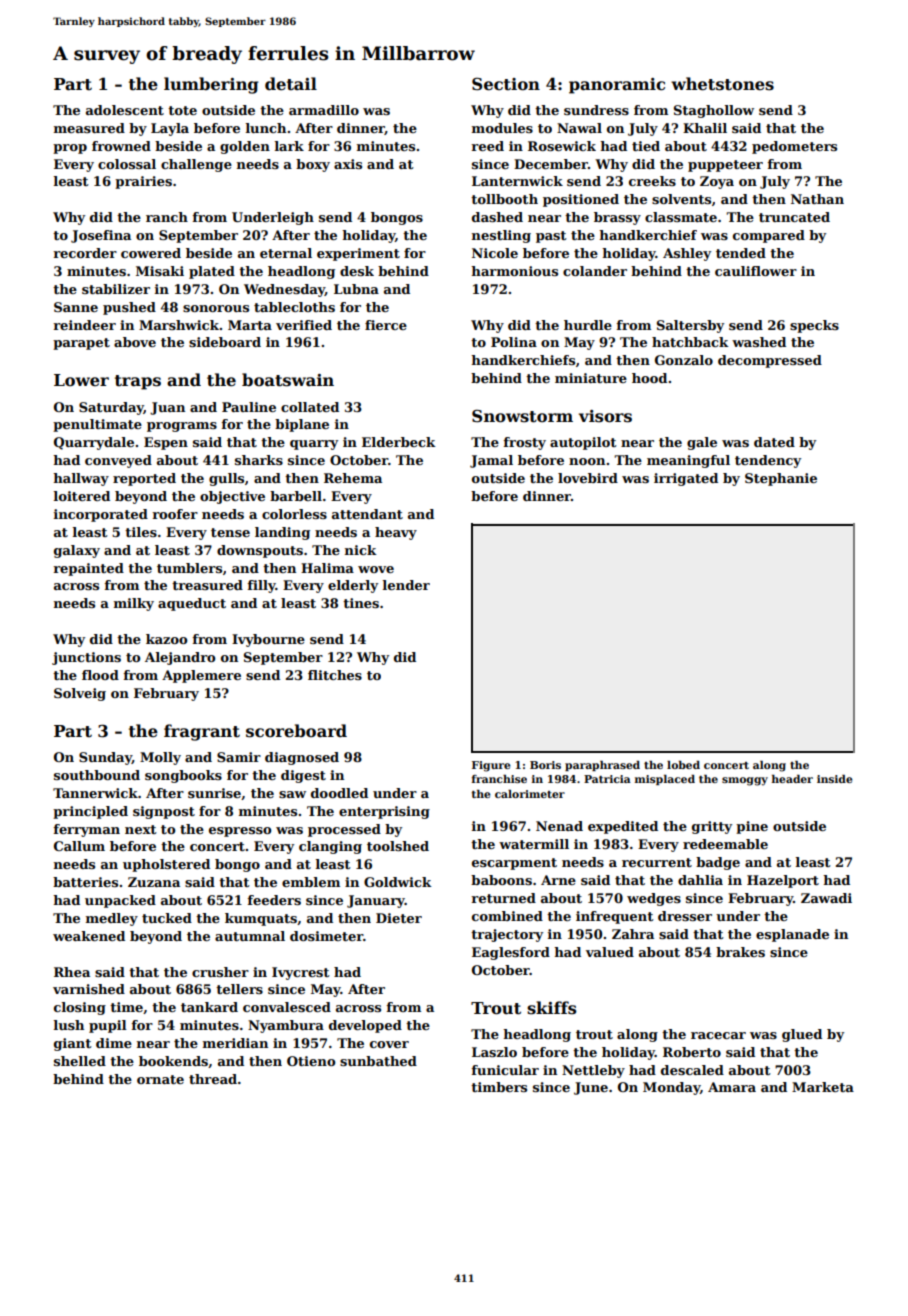  Describe the element at coordinates (792, 935) in the page. I see `esplanade` at that location.
